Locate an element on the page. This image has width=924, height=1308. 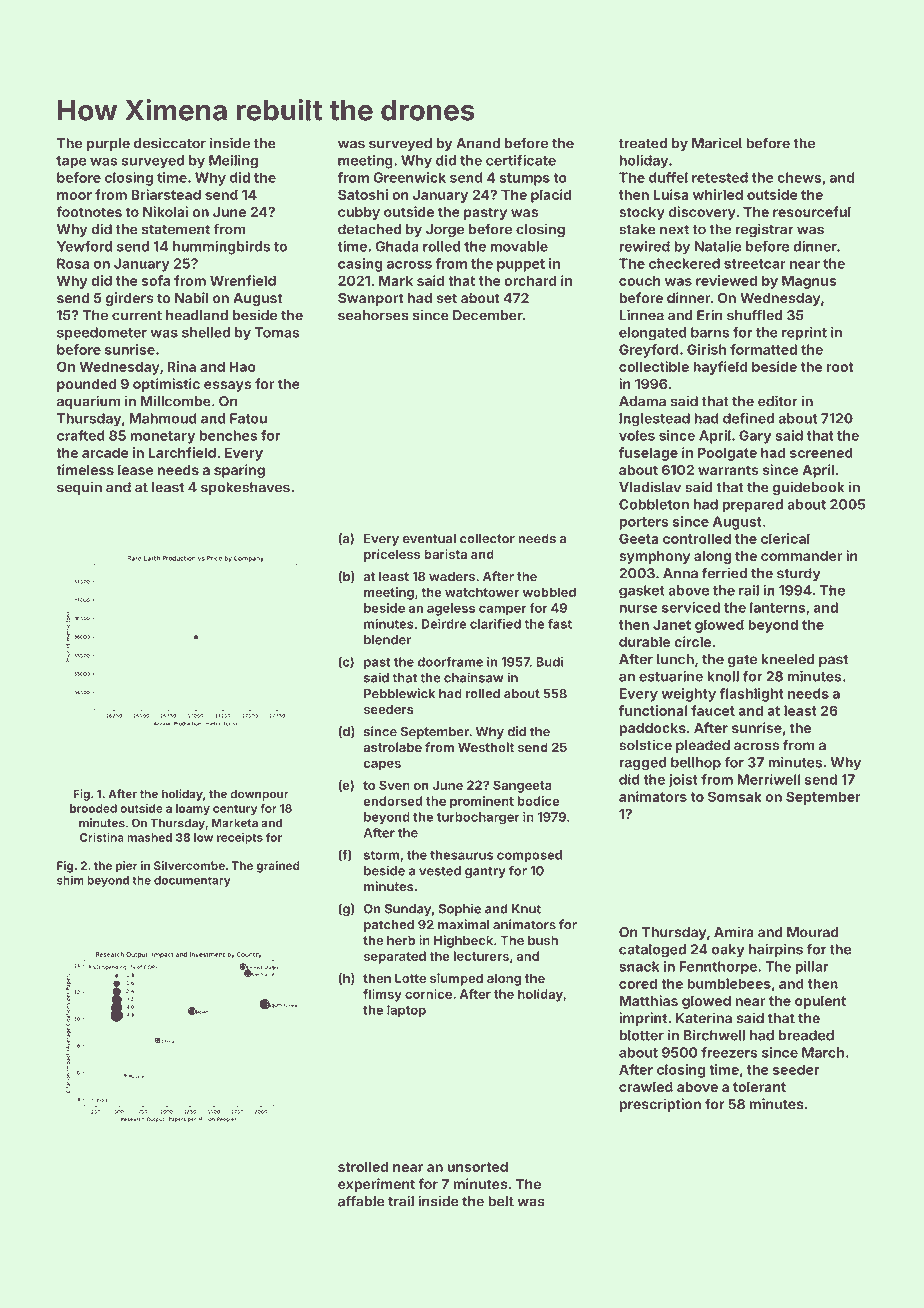
downpour is located at coordinates (259, 795).
